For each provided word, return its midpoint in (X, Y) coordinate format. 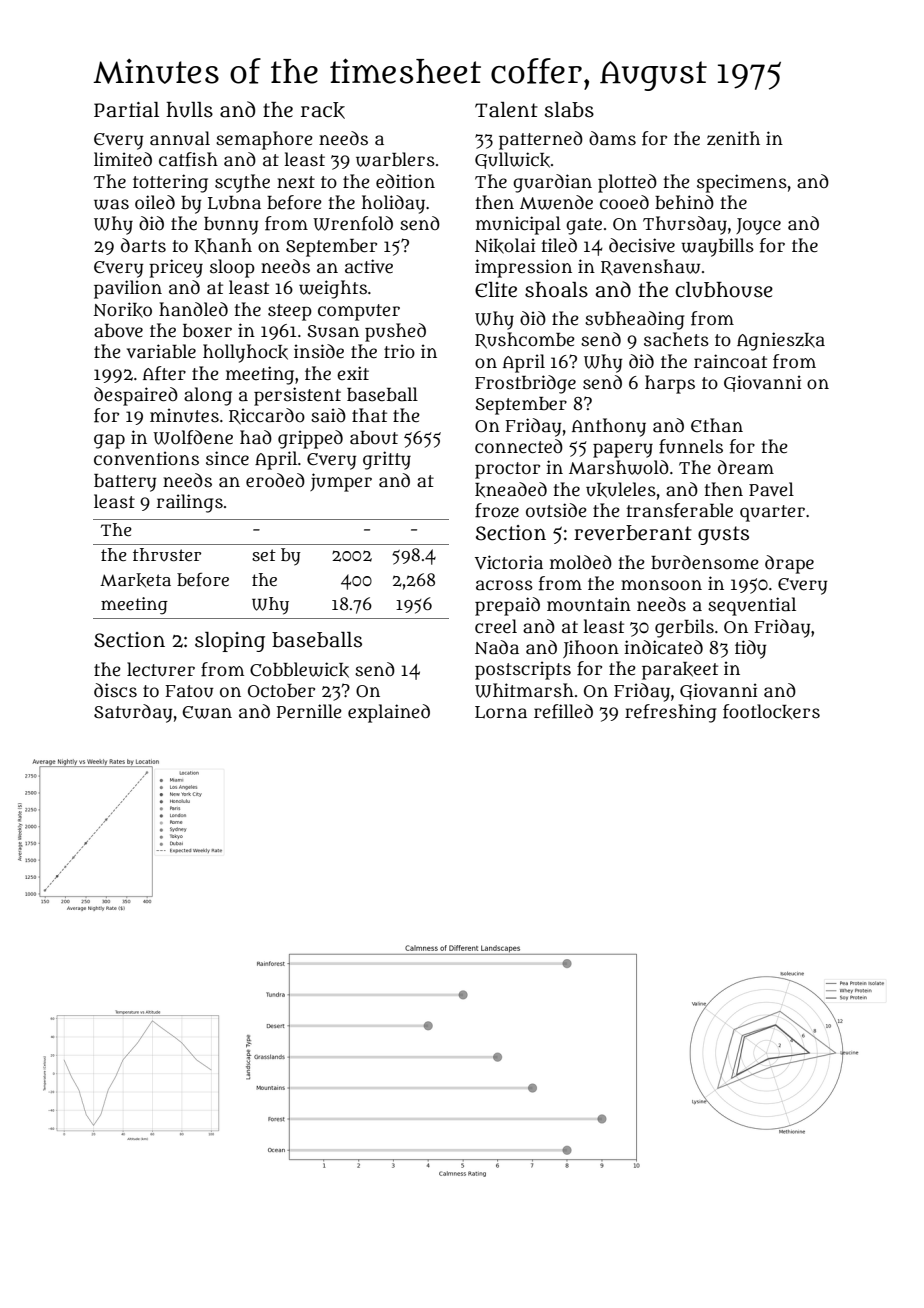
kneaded (511, 490)
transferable (680, 510)
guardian (552, 183)
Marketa (135, 580)
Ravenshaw (650, 267)
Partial (126, 110)
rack (323, 110)
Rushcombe (525, 340)
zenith (733, 138)
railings (190, 503)
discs (115, 690)
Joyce (758, 226)
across (504, 585)
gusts (723, 535)
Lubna (234, 203)
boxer (207, 330)
